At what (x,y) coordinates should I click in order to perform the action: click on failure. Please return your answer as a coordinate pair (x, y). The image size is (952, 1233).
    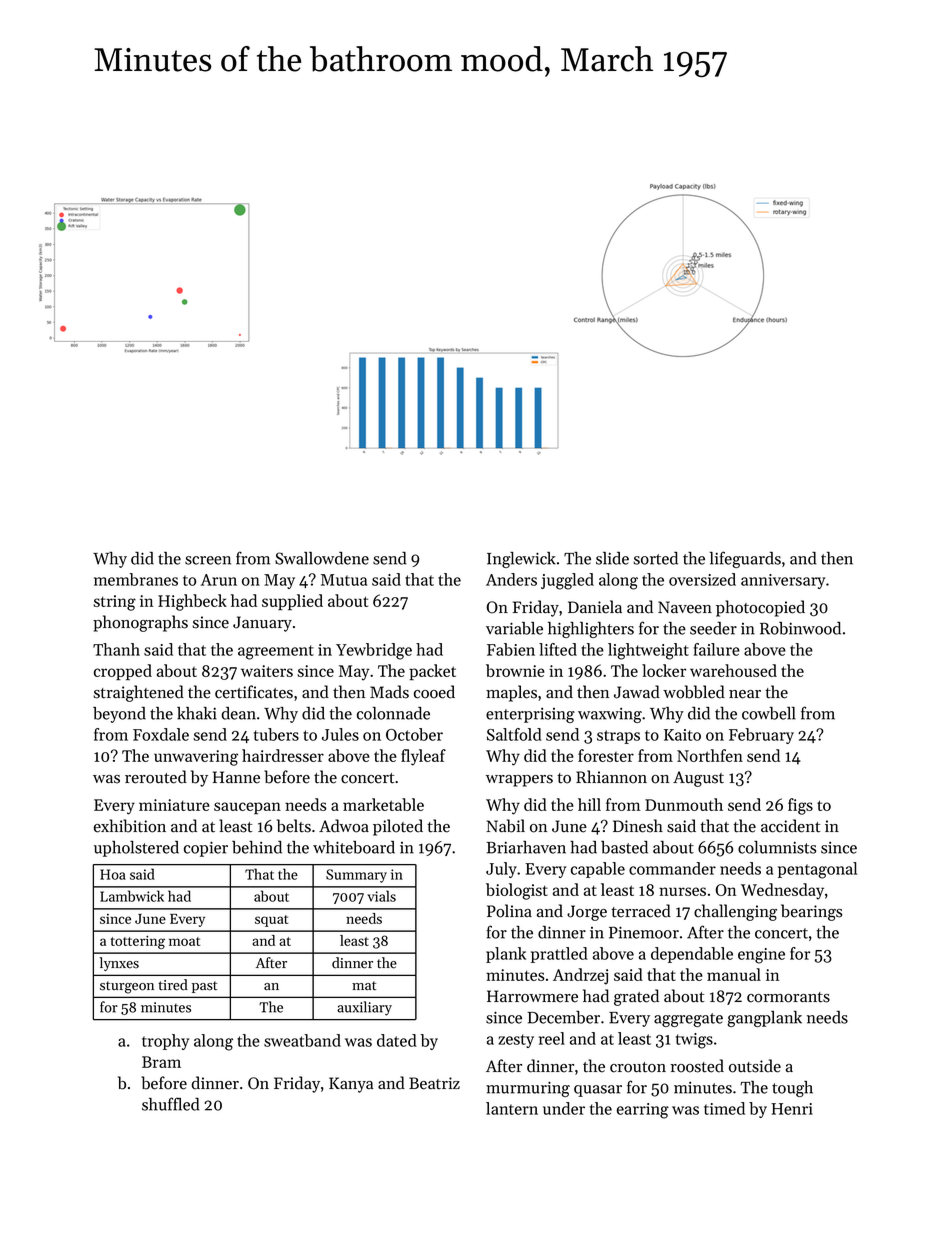
    Looking at the image, I should click on (717, 649).
